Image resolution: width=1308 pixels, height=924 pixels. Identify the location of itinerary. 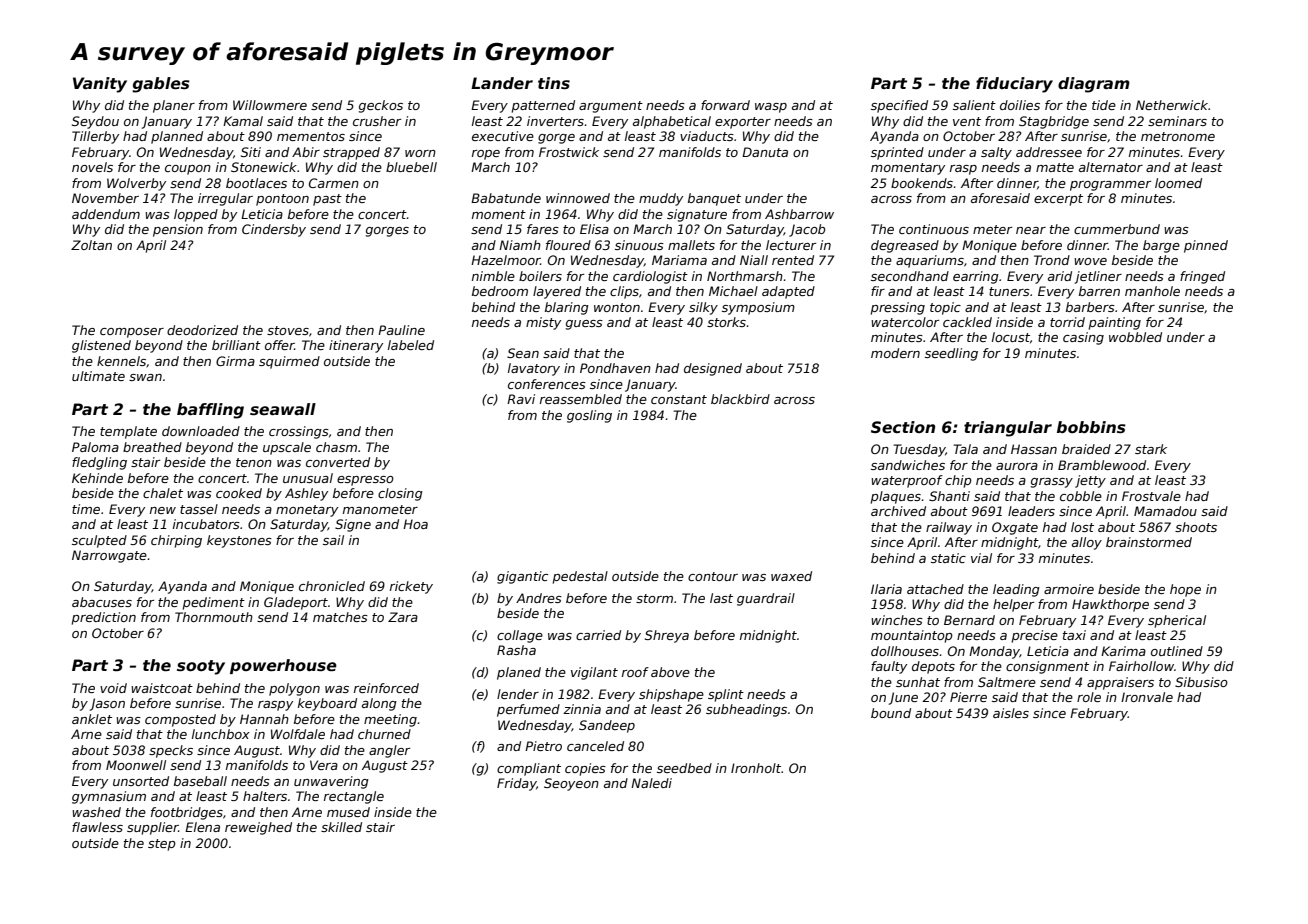
(356, 346).
